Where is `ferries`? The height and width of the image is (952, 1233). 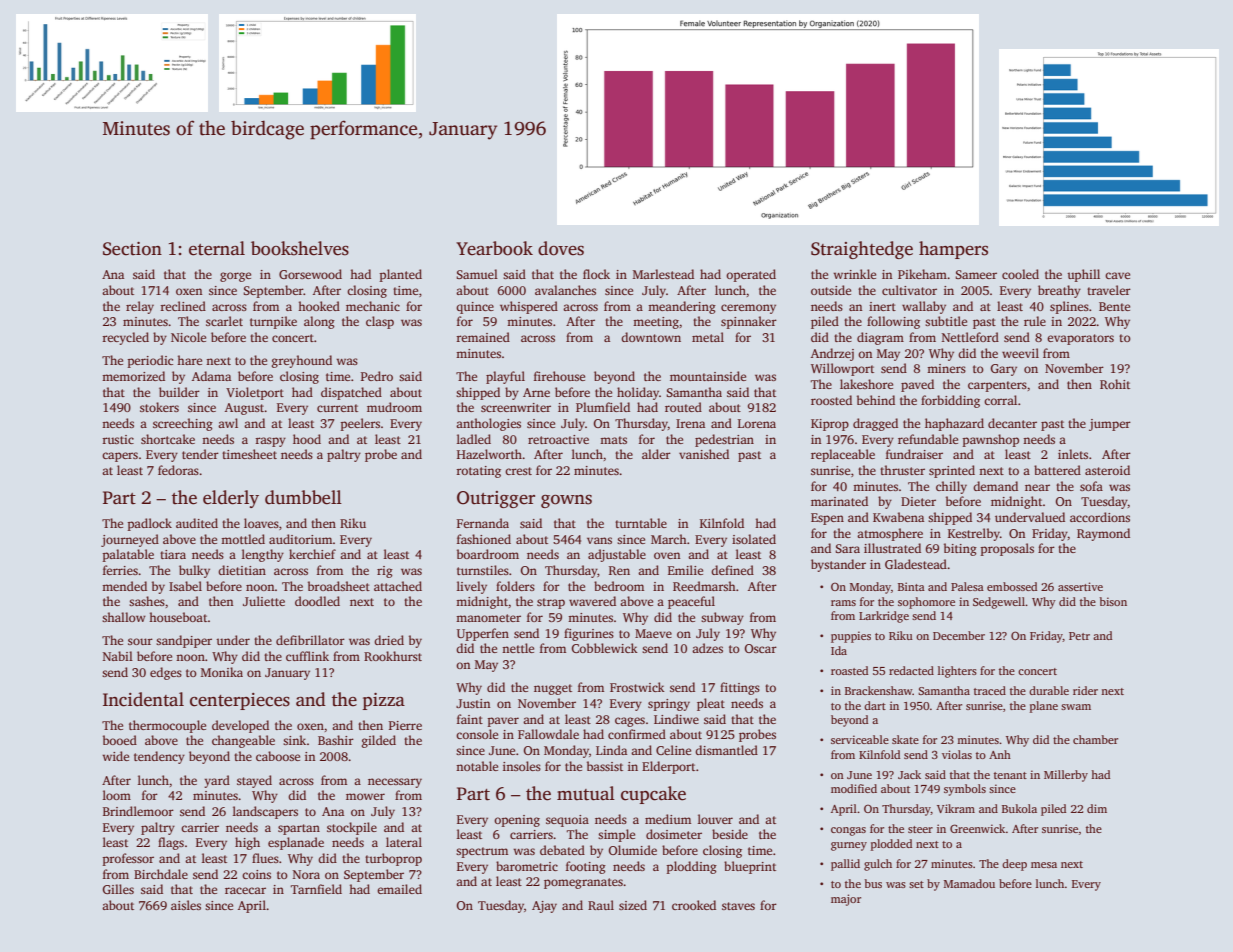
ferries is located at coordinates (120, 570).
